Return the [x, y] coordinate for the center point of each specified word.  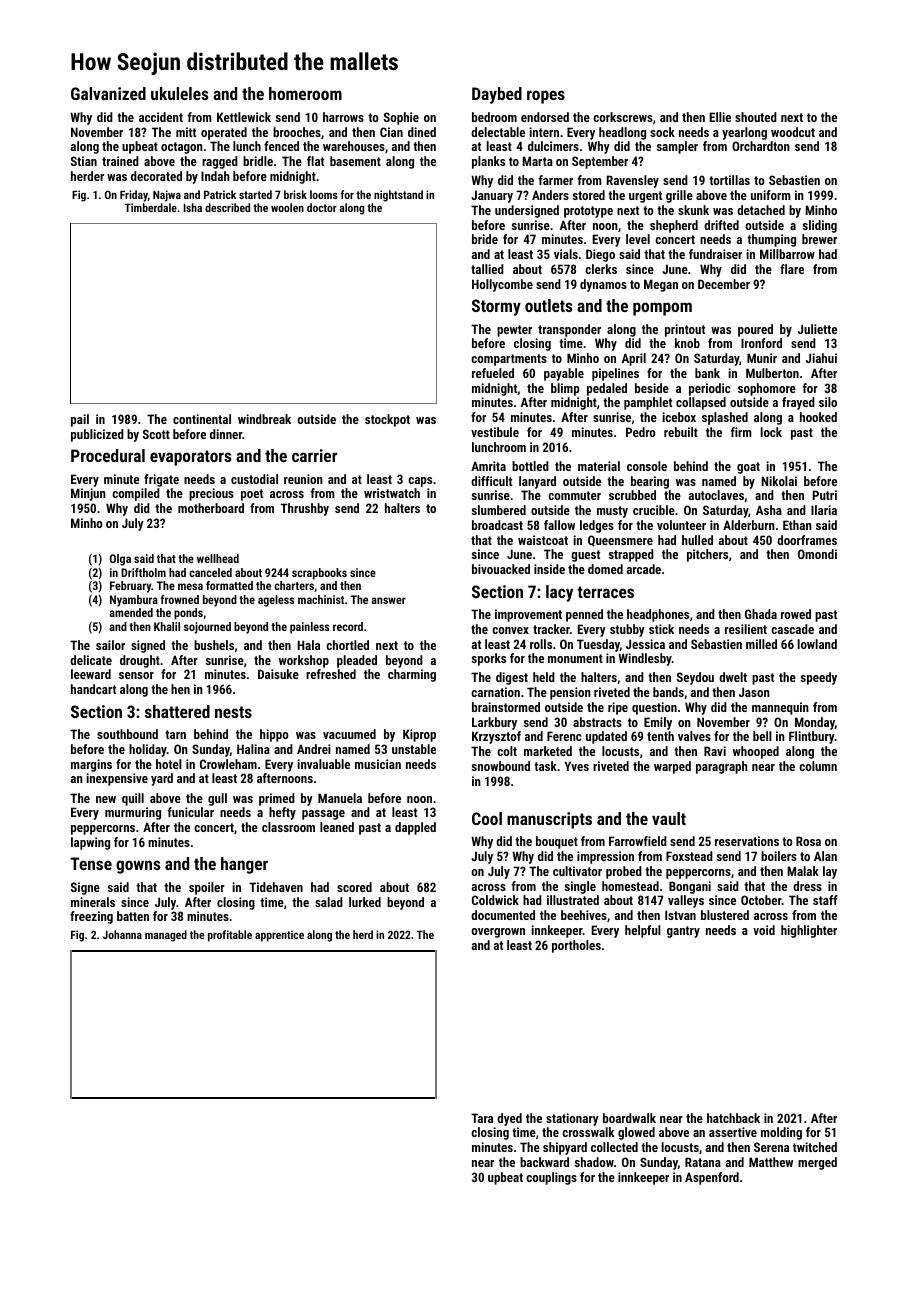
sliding [819, 226]
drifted [721, 225]
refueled [493, 373]
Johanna [122, 934]
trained [120, 161]
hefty [282, 813]
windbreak [264, 419]
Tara [482, 1118]
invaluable [323, 764]
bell [762, 736]
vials [566, 254]
